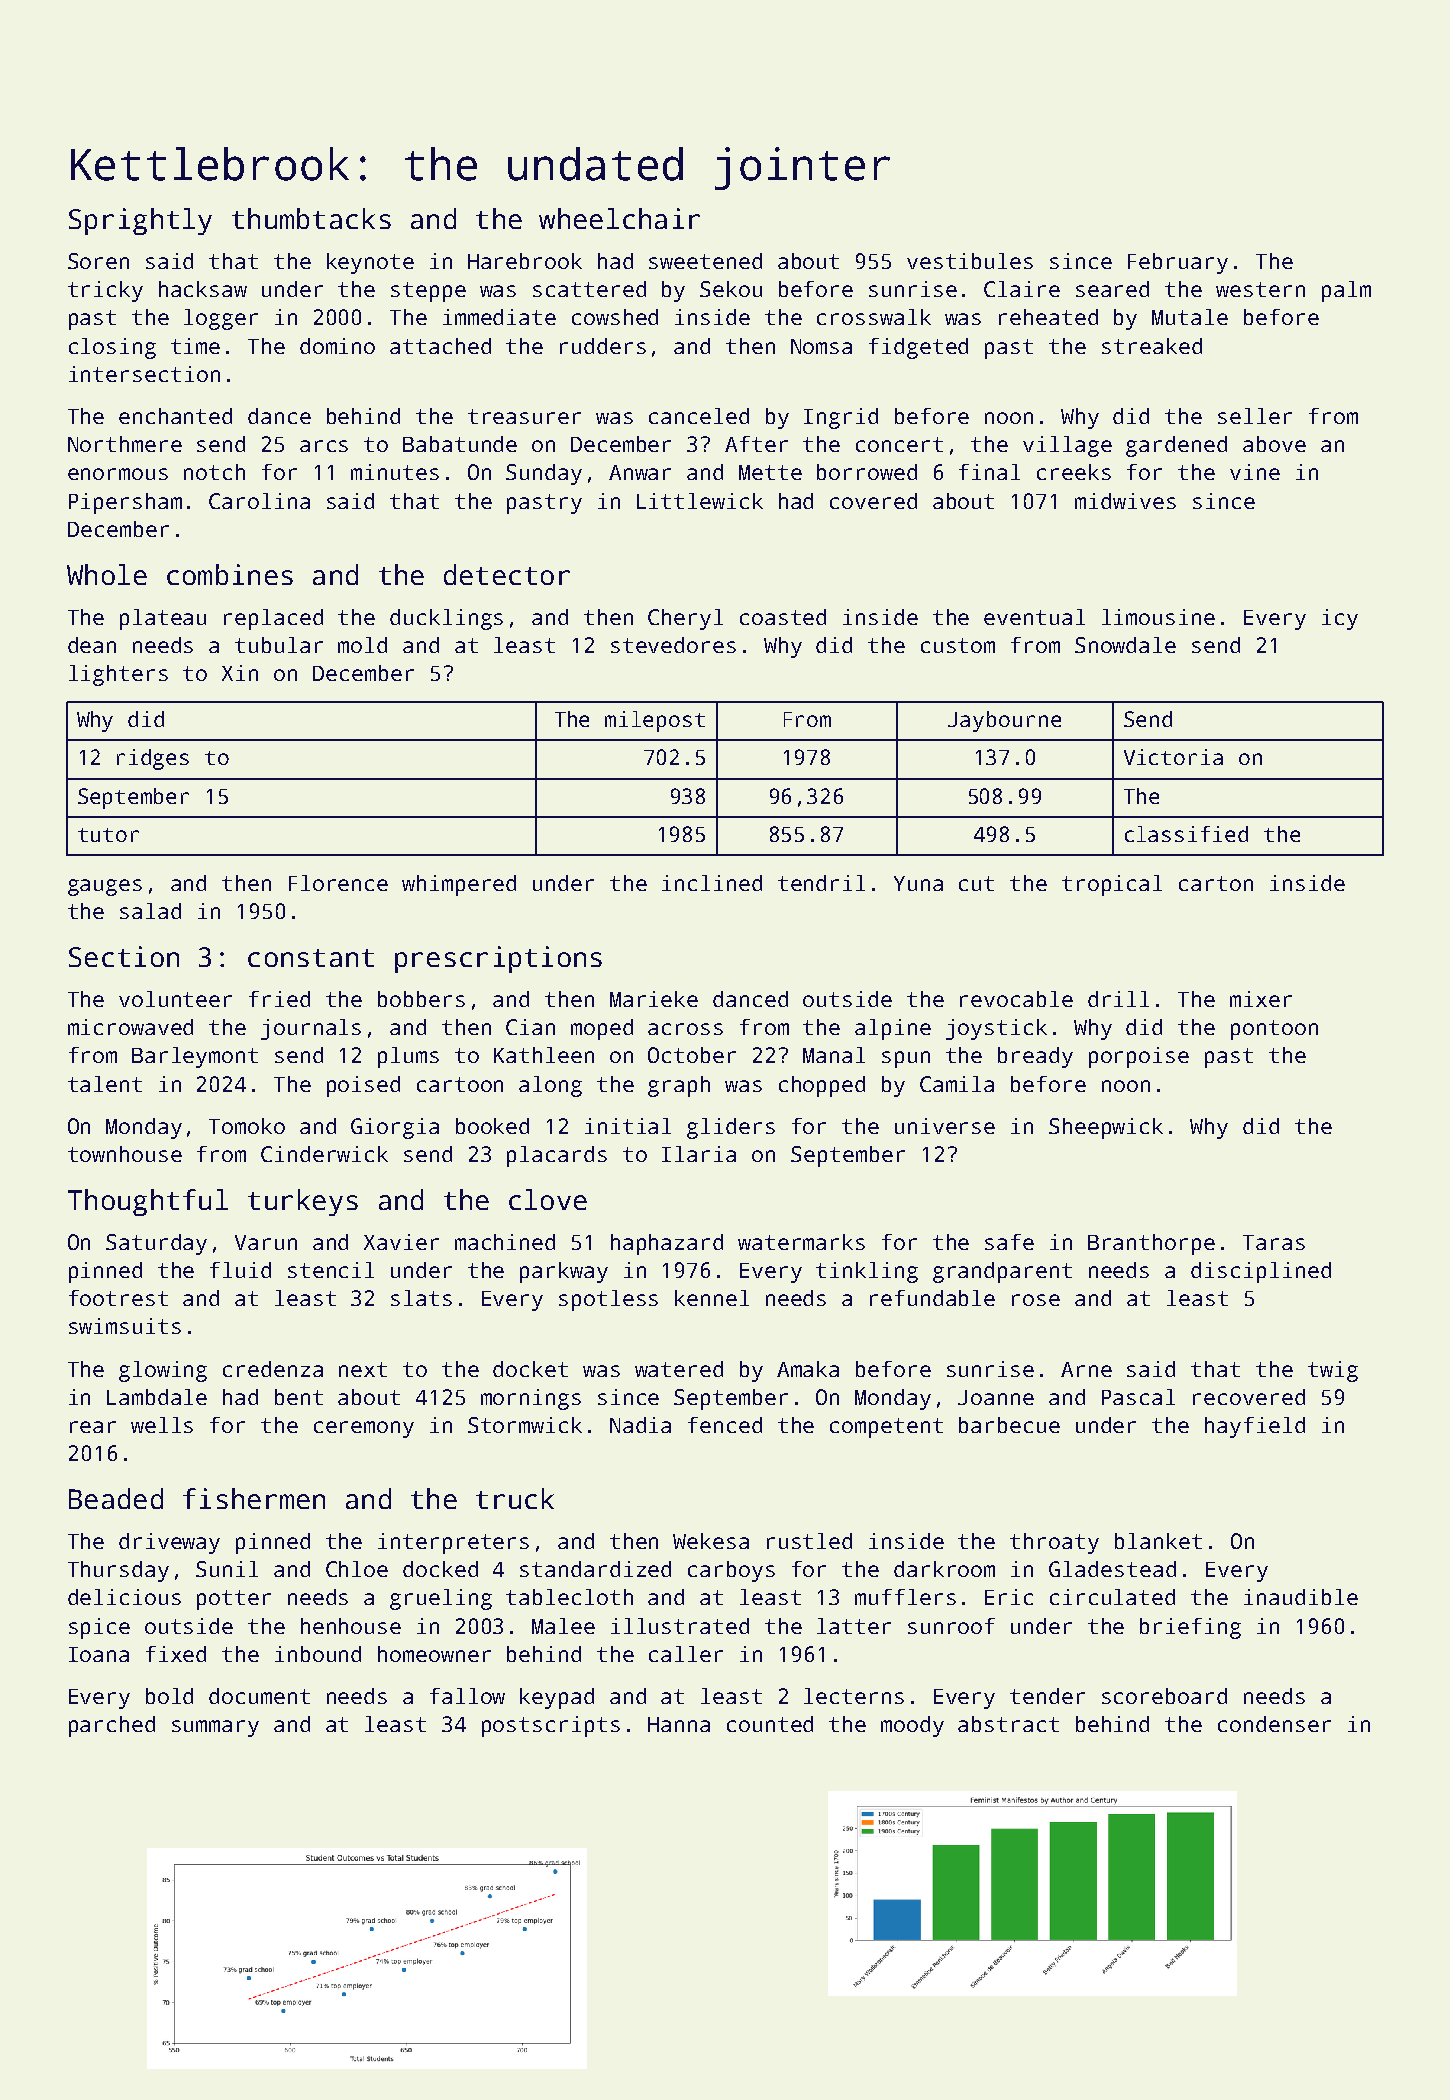 Image resolution: width=1450 pixels, height=2100 pixels. Describe the element at coordinates (854, 1626) in the page. I see `latter` at that location.
